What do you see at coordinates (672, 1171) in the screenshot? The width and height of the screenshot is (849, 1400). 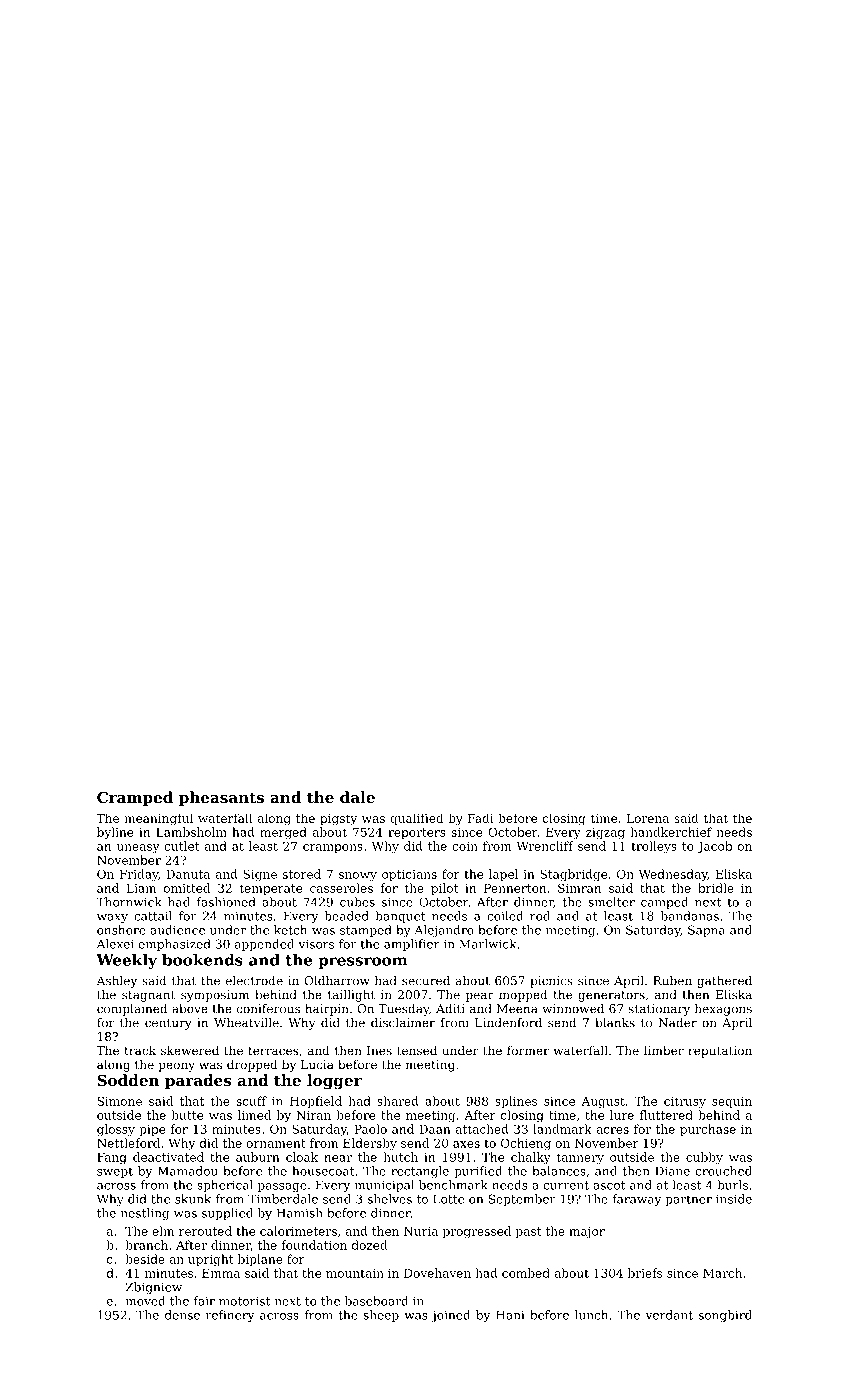 I see `Diane` at bounding box center [672, 1171].
